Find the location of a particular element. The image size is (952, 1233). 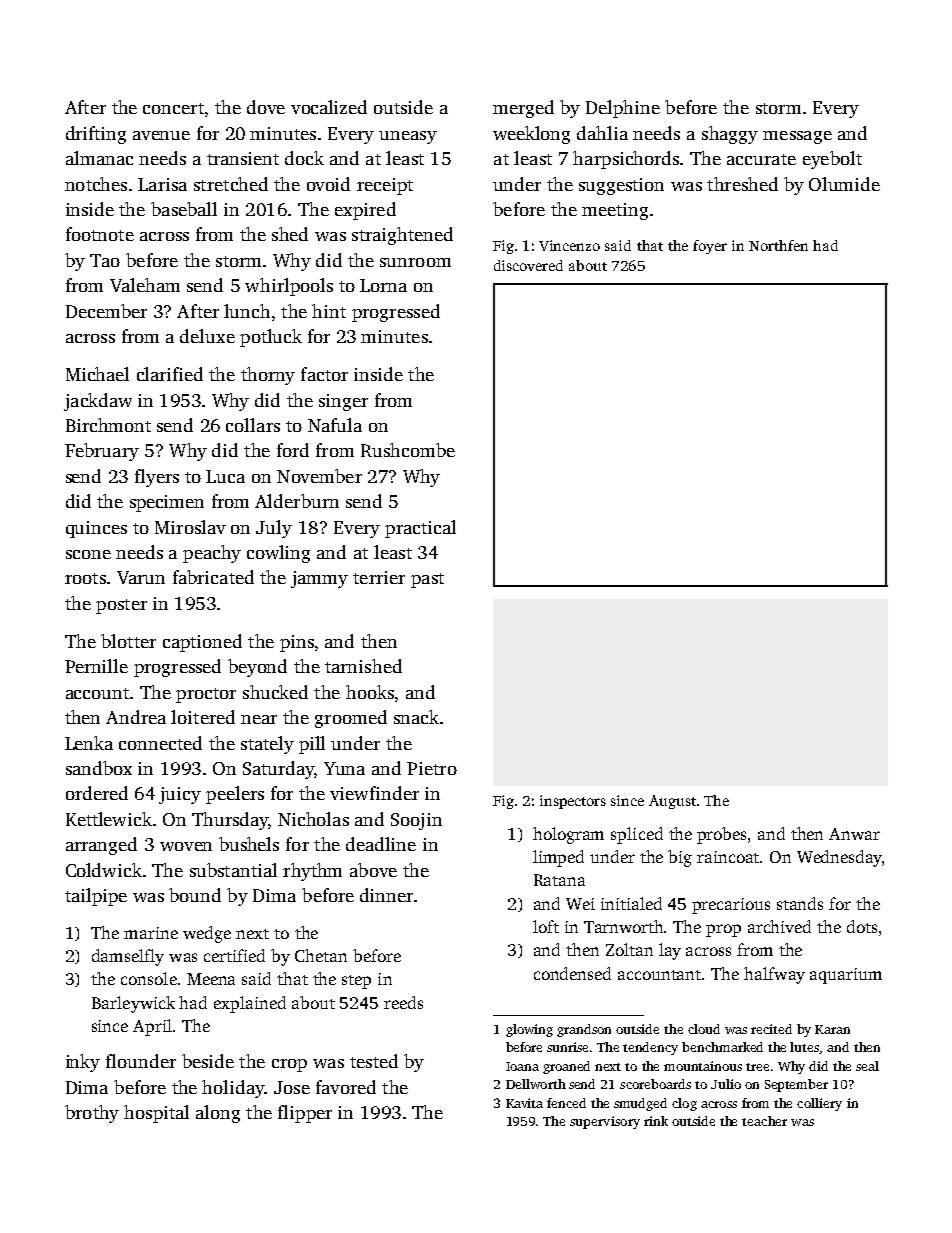

vocalized is located at coordinates (329, 107).
